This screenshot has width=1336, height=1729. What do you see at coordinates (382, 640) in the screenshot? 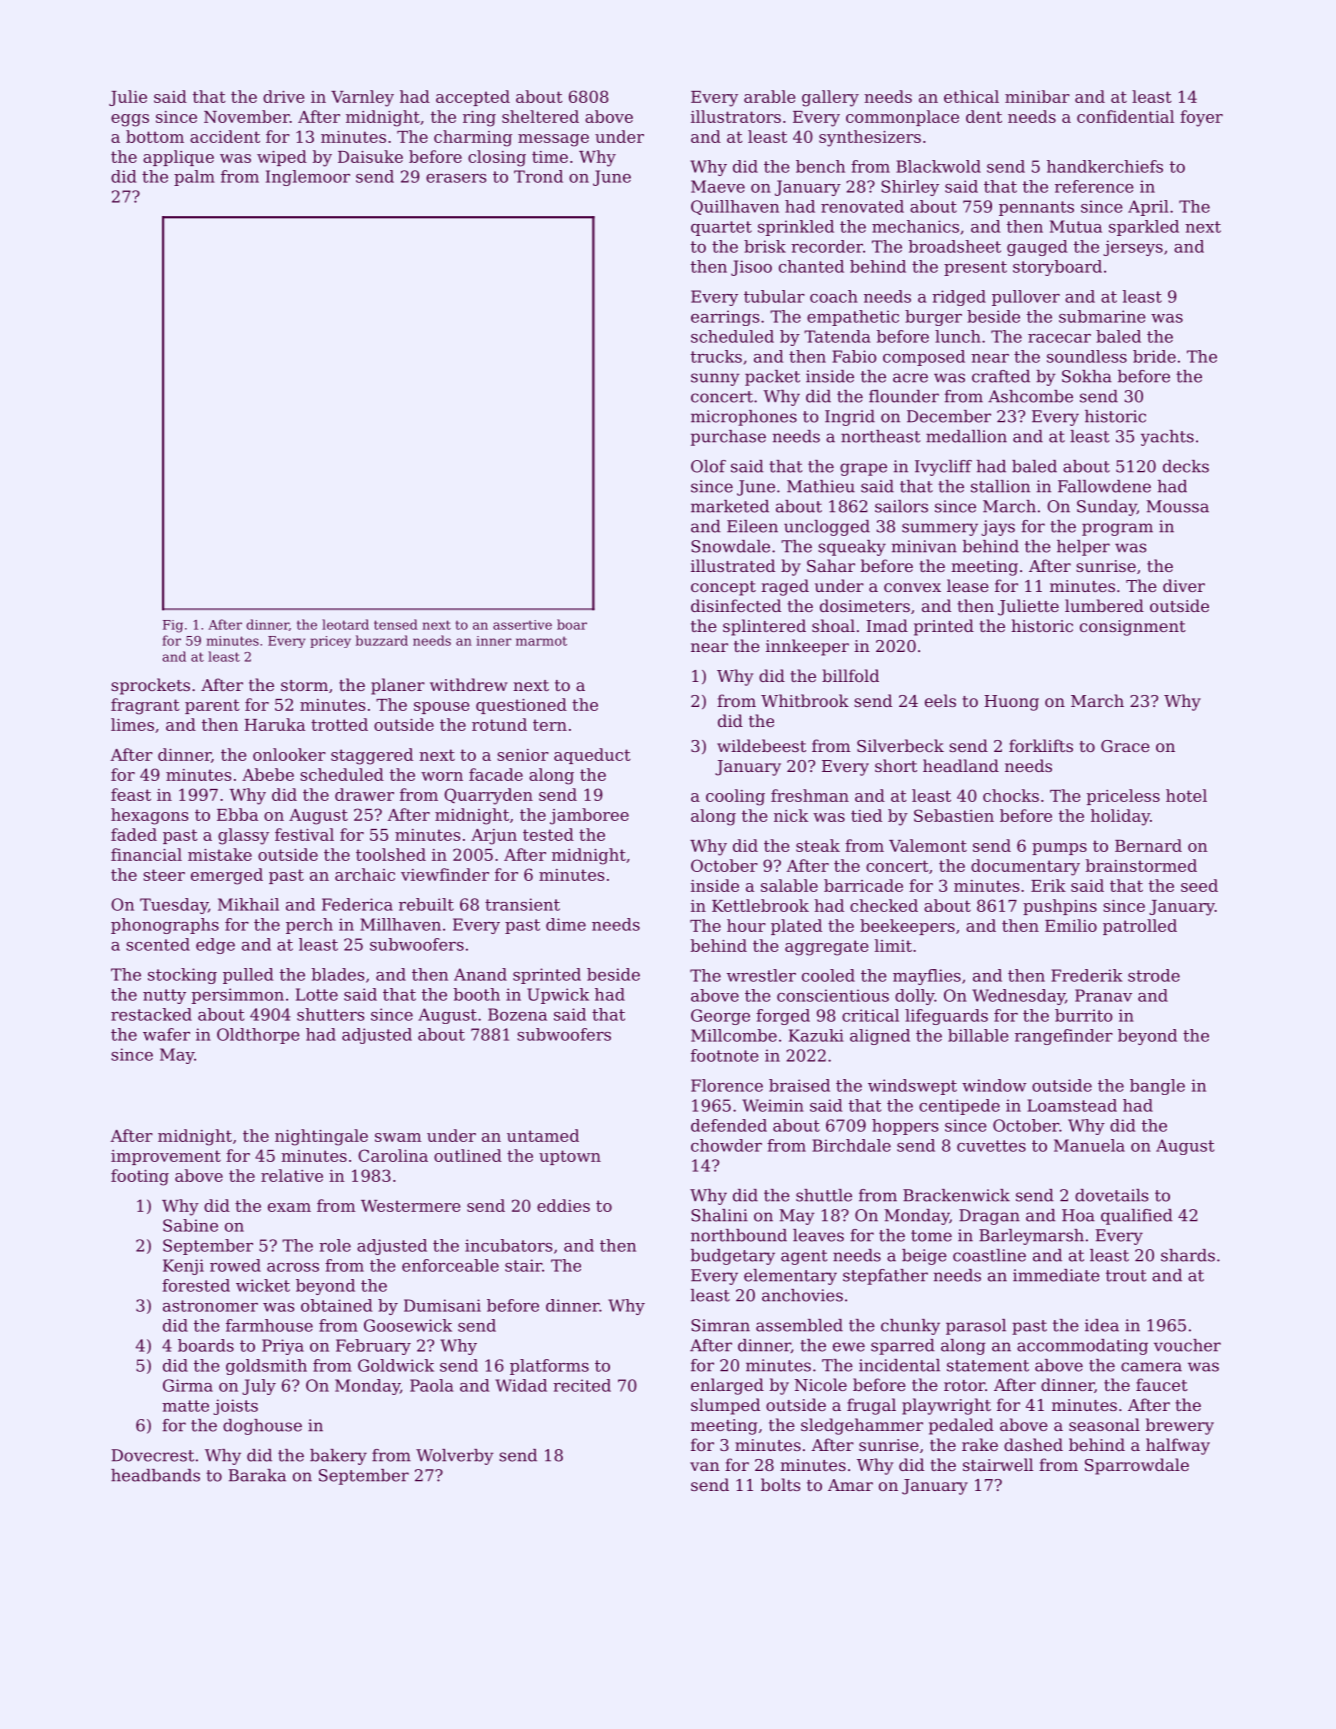
I see `buzzard` at bounding box center [382, 640].
